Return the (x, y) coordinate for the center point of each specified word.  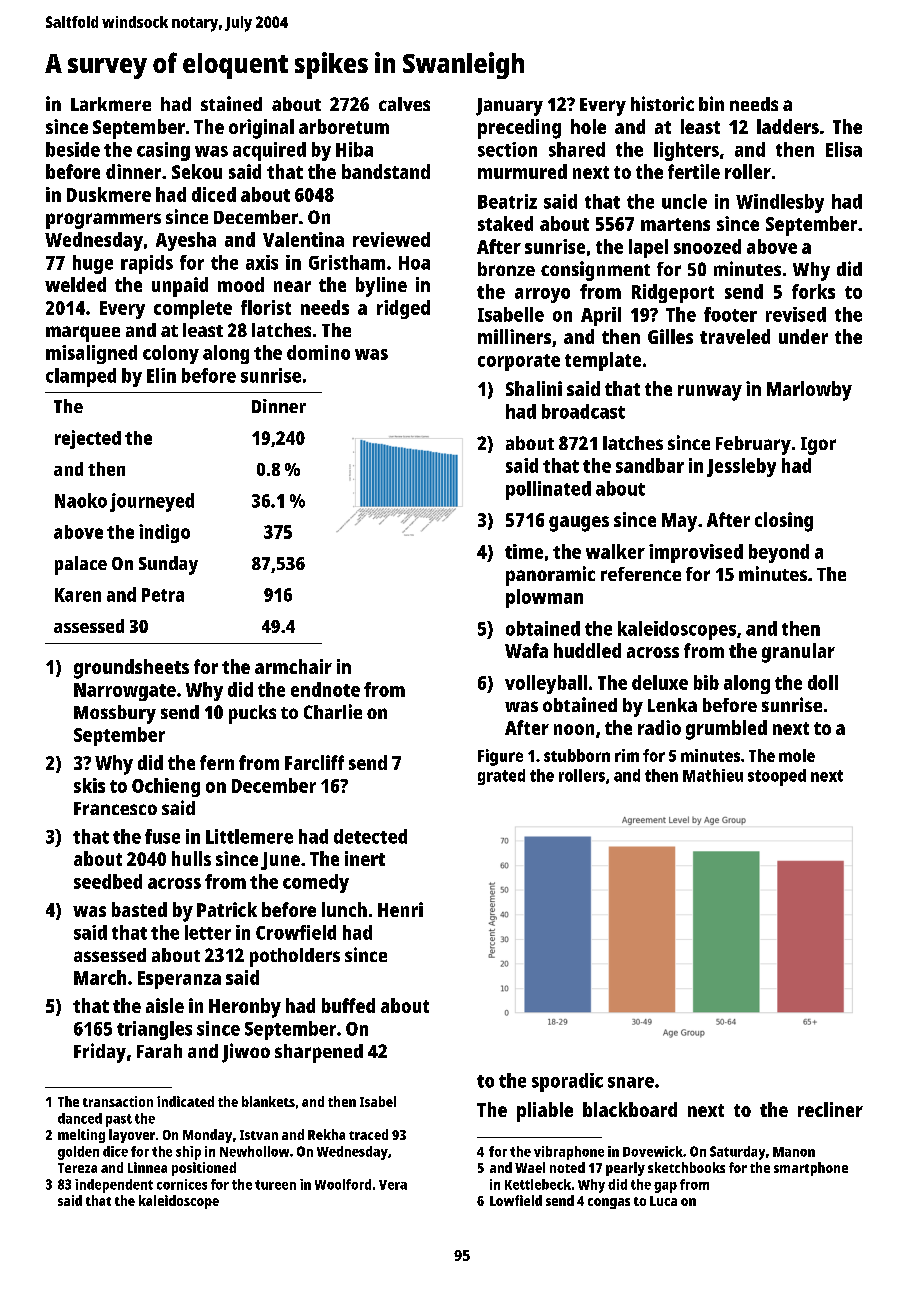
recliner (830, 1109)
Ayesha (186, 241)
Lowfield (516, 1200)
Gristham (347, 262)
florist (266, 307)
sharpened (319, 1053)
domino (318, 352)
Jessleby (741, 467)
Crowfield (296, 932)
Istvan (259, 1135)
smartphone (811, 1169)
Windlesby (780, 203)
